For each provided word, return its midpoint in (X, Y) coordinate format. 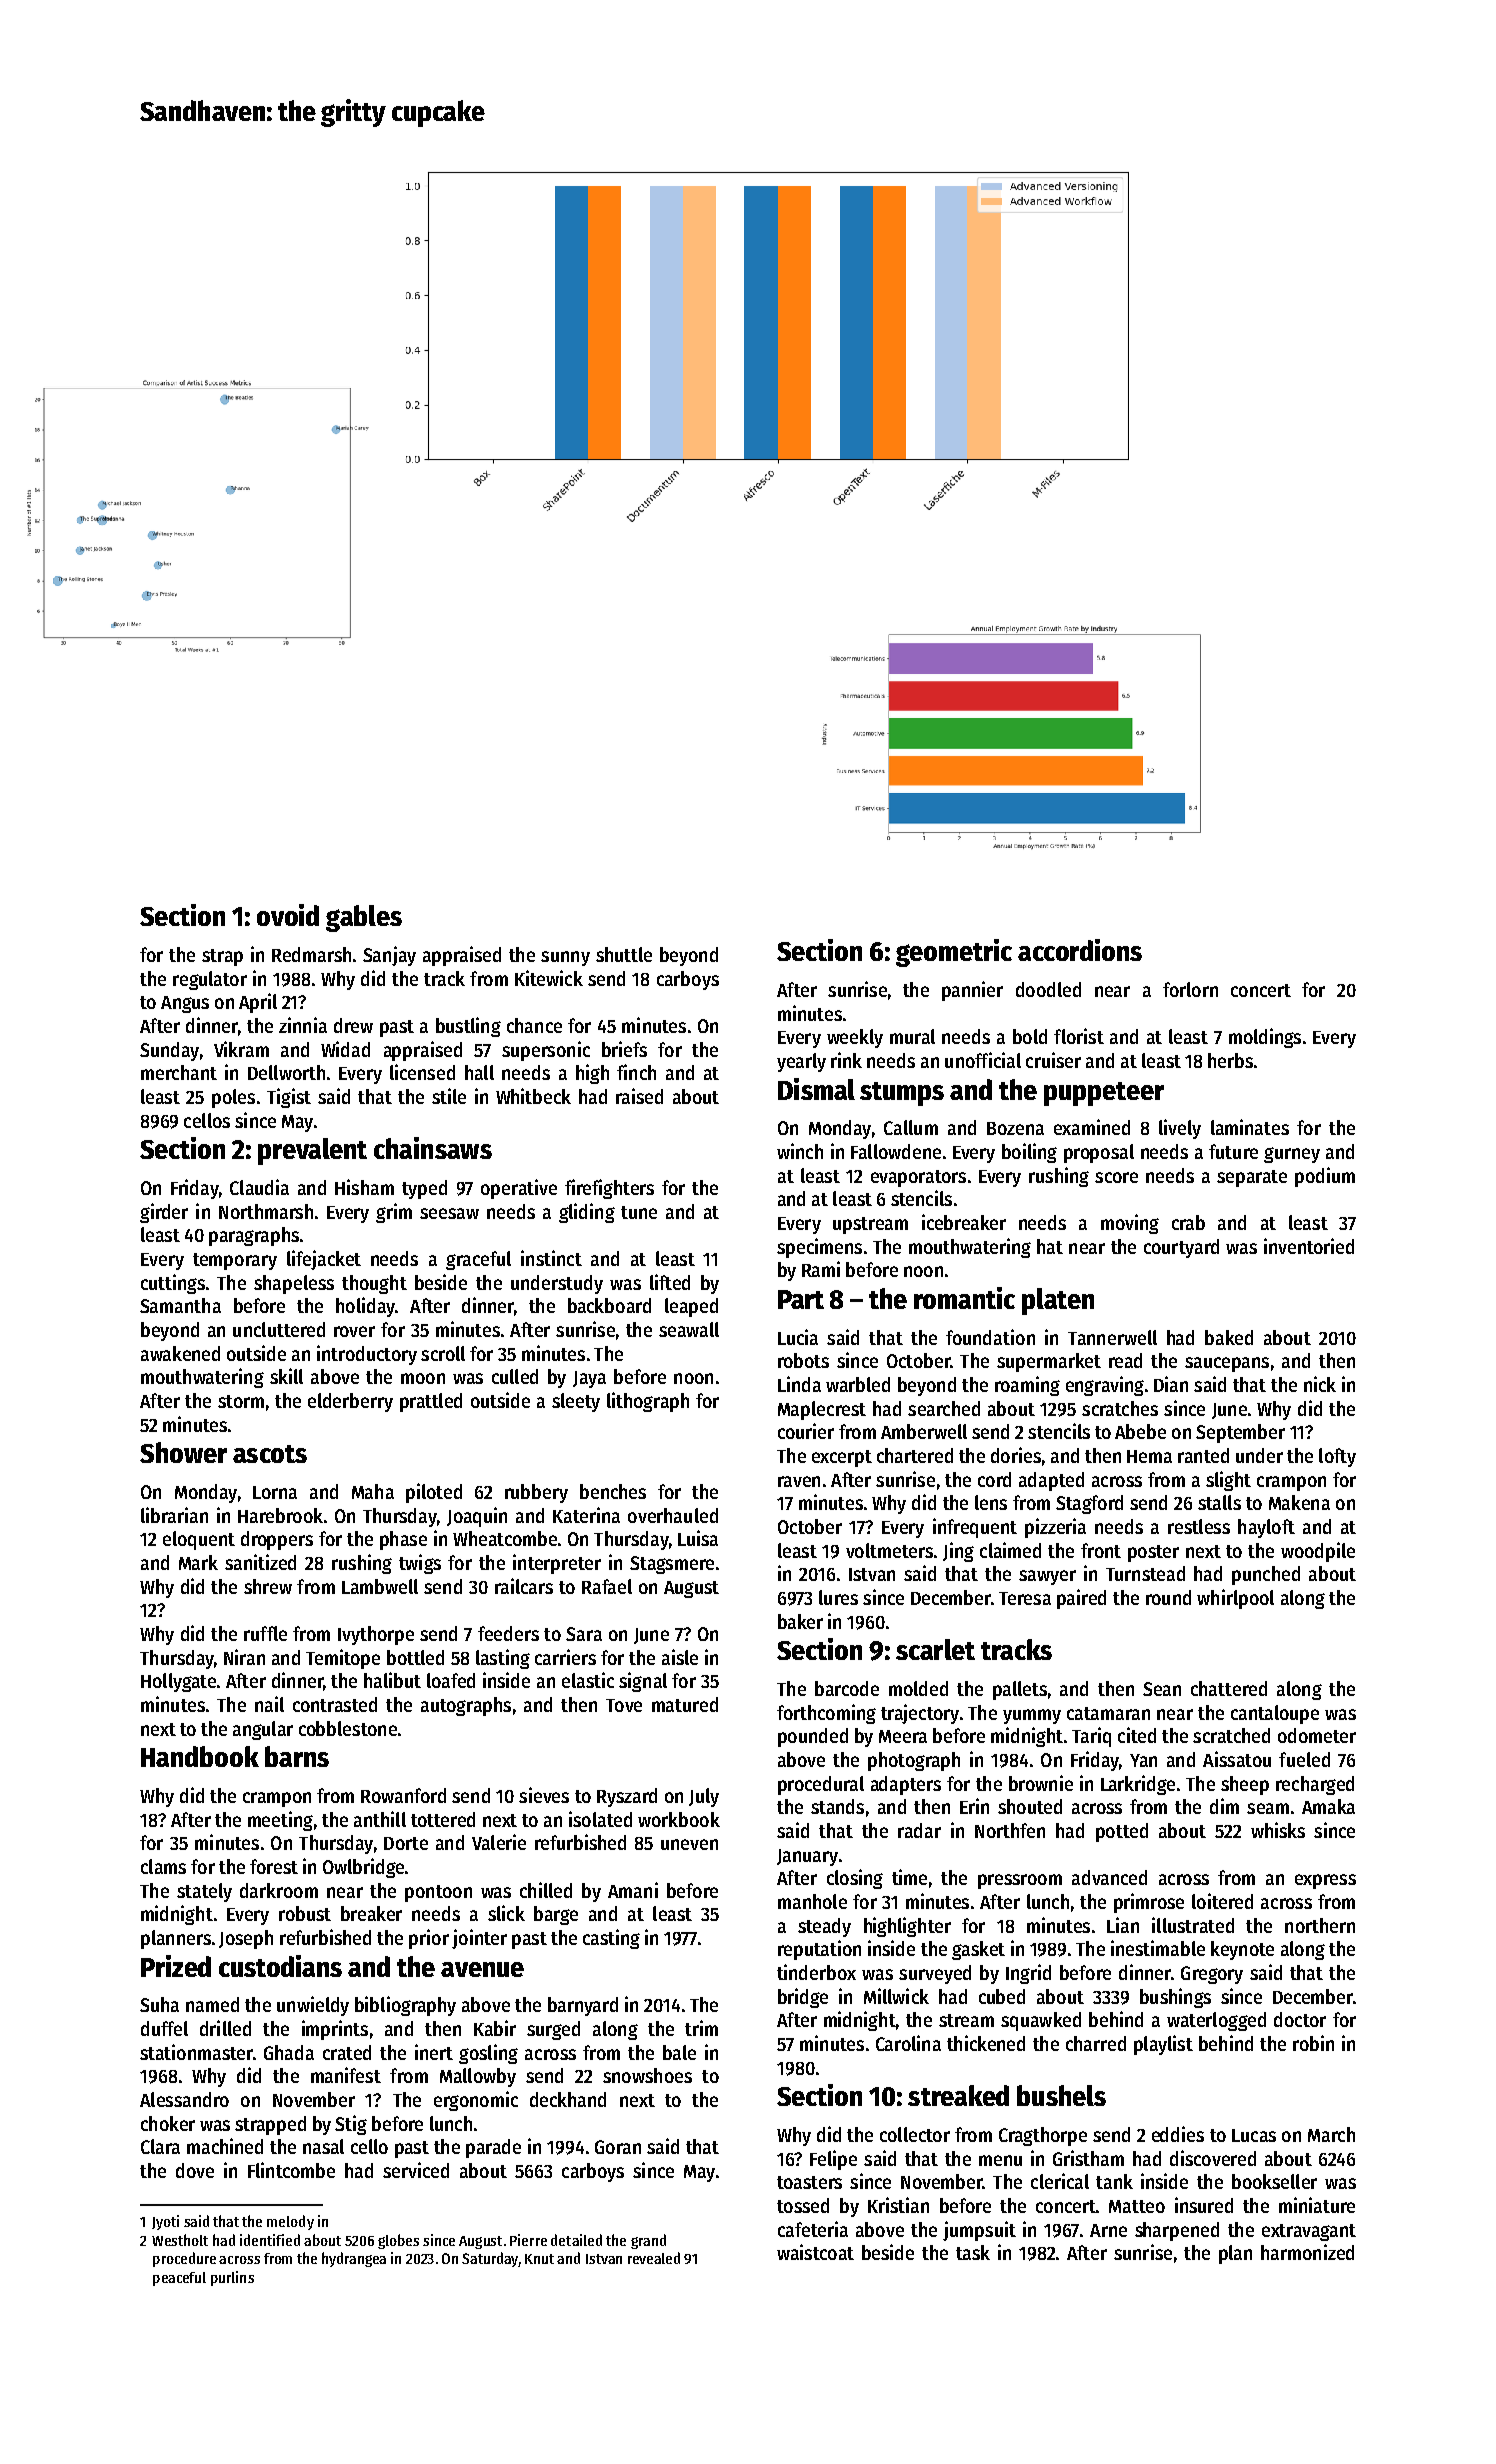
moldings (1265, 1038)
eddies (1178, 2134)
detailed (576, 2240)
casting (611, 1939)
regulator (210, 980)
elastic (588, 1680)
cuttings (173, 1284)
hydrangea (354, 2259)
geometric (954, 953)
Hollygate (178, 1682)
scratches (1120, 1408)
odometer (1317, 1735)
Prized (176, 1966)
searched (944, 1408)
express (1325, 1881)
